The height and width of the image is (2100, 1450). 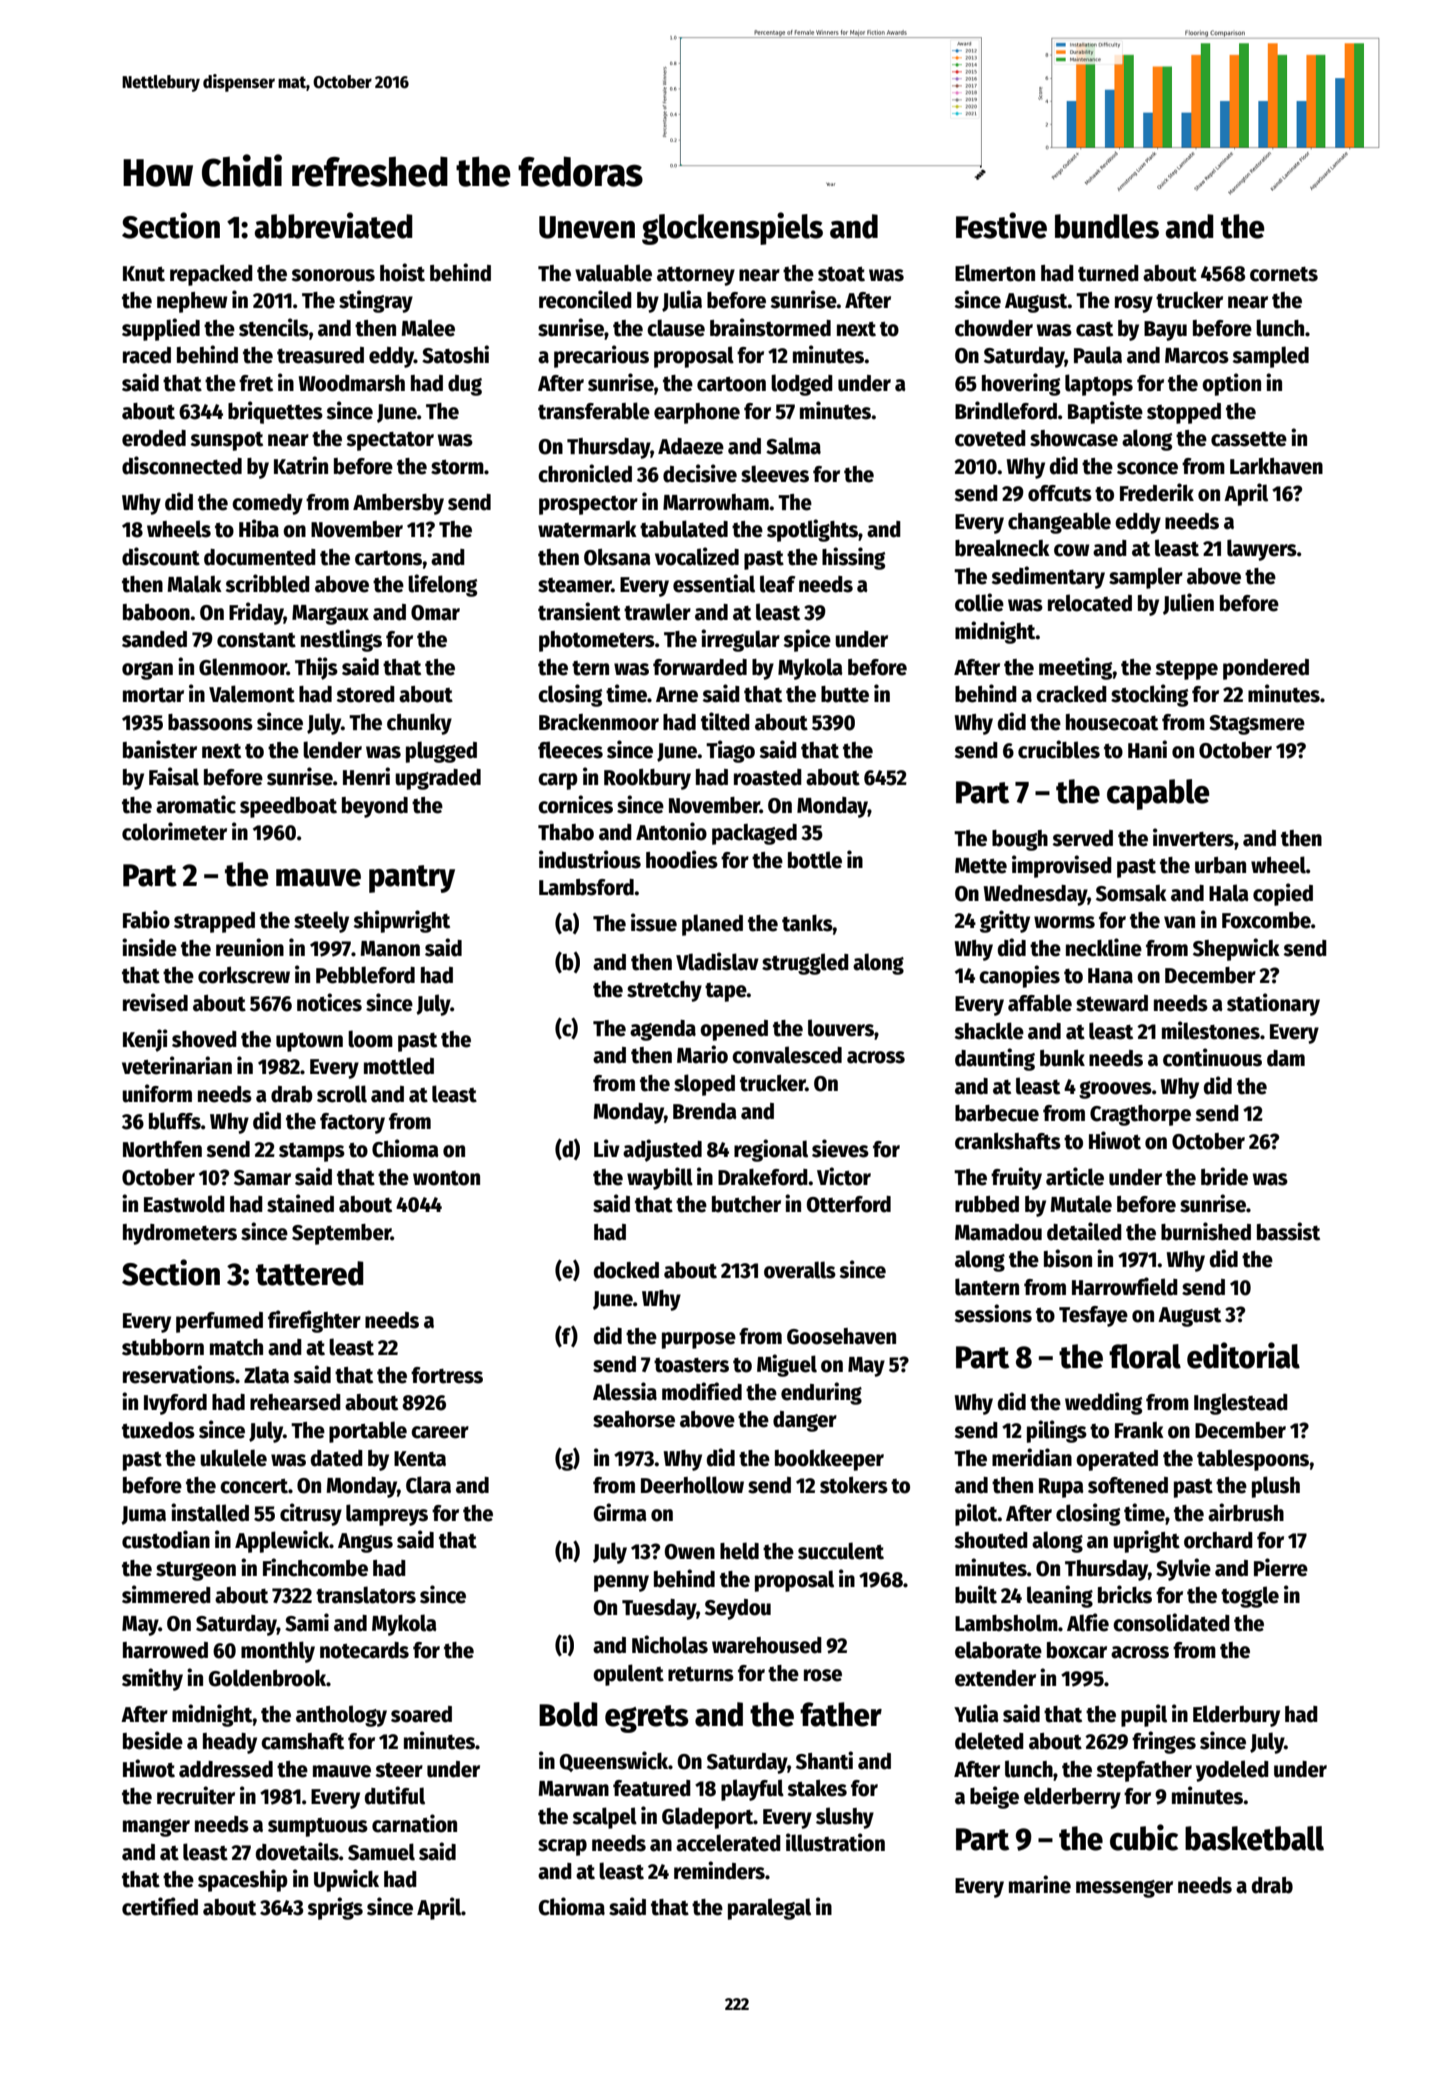 What do you see at coordinates (845, 694) in the image?
I see `butte` at bounding box center [845, 694].
